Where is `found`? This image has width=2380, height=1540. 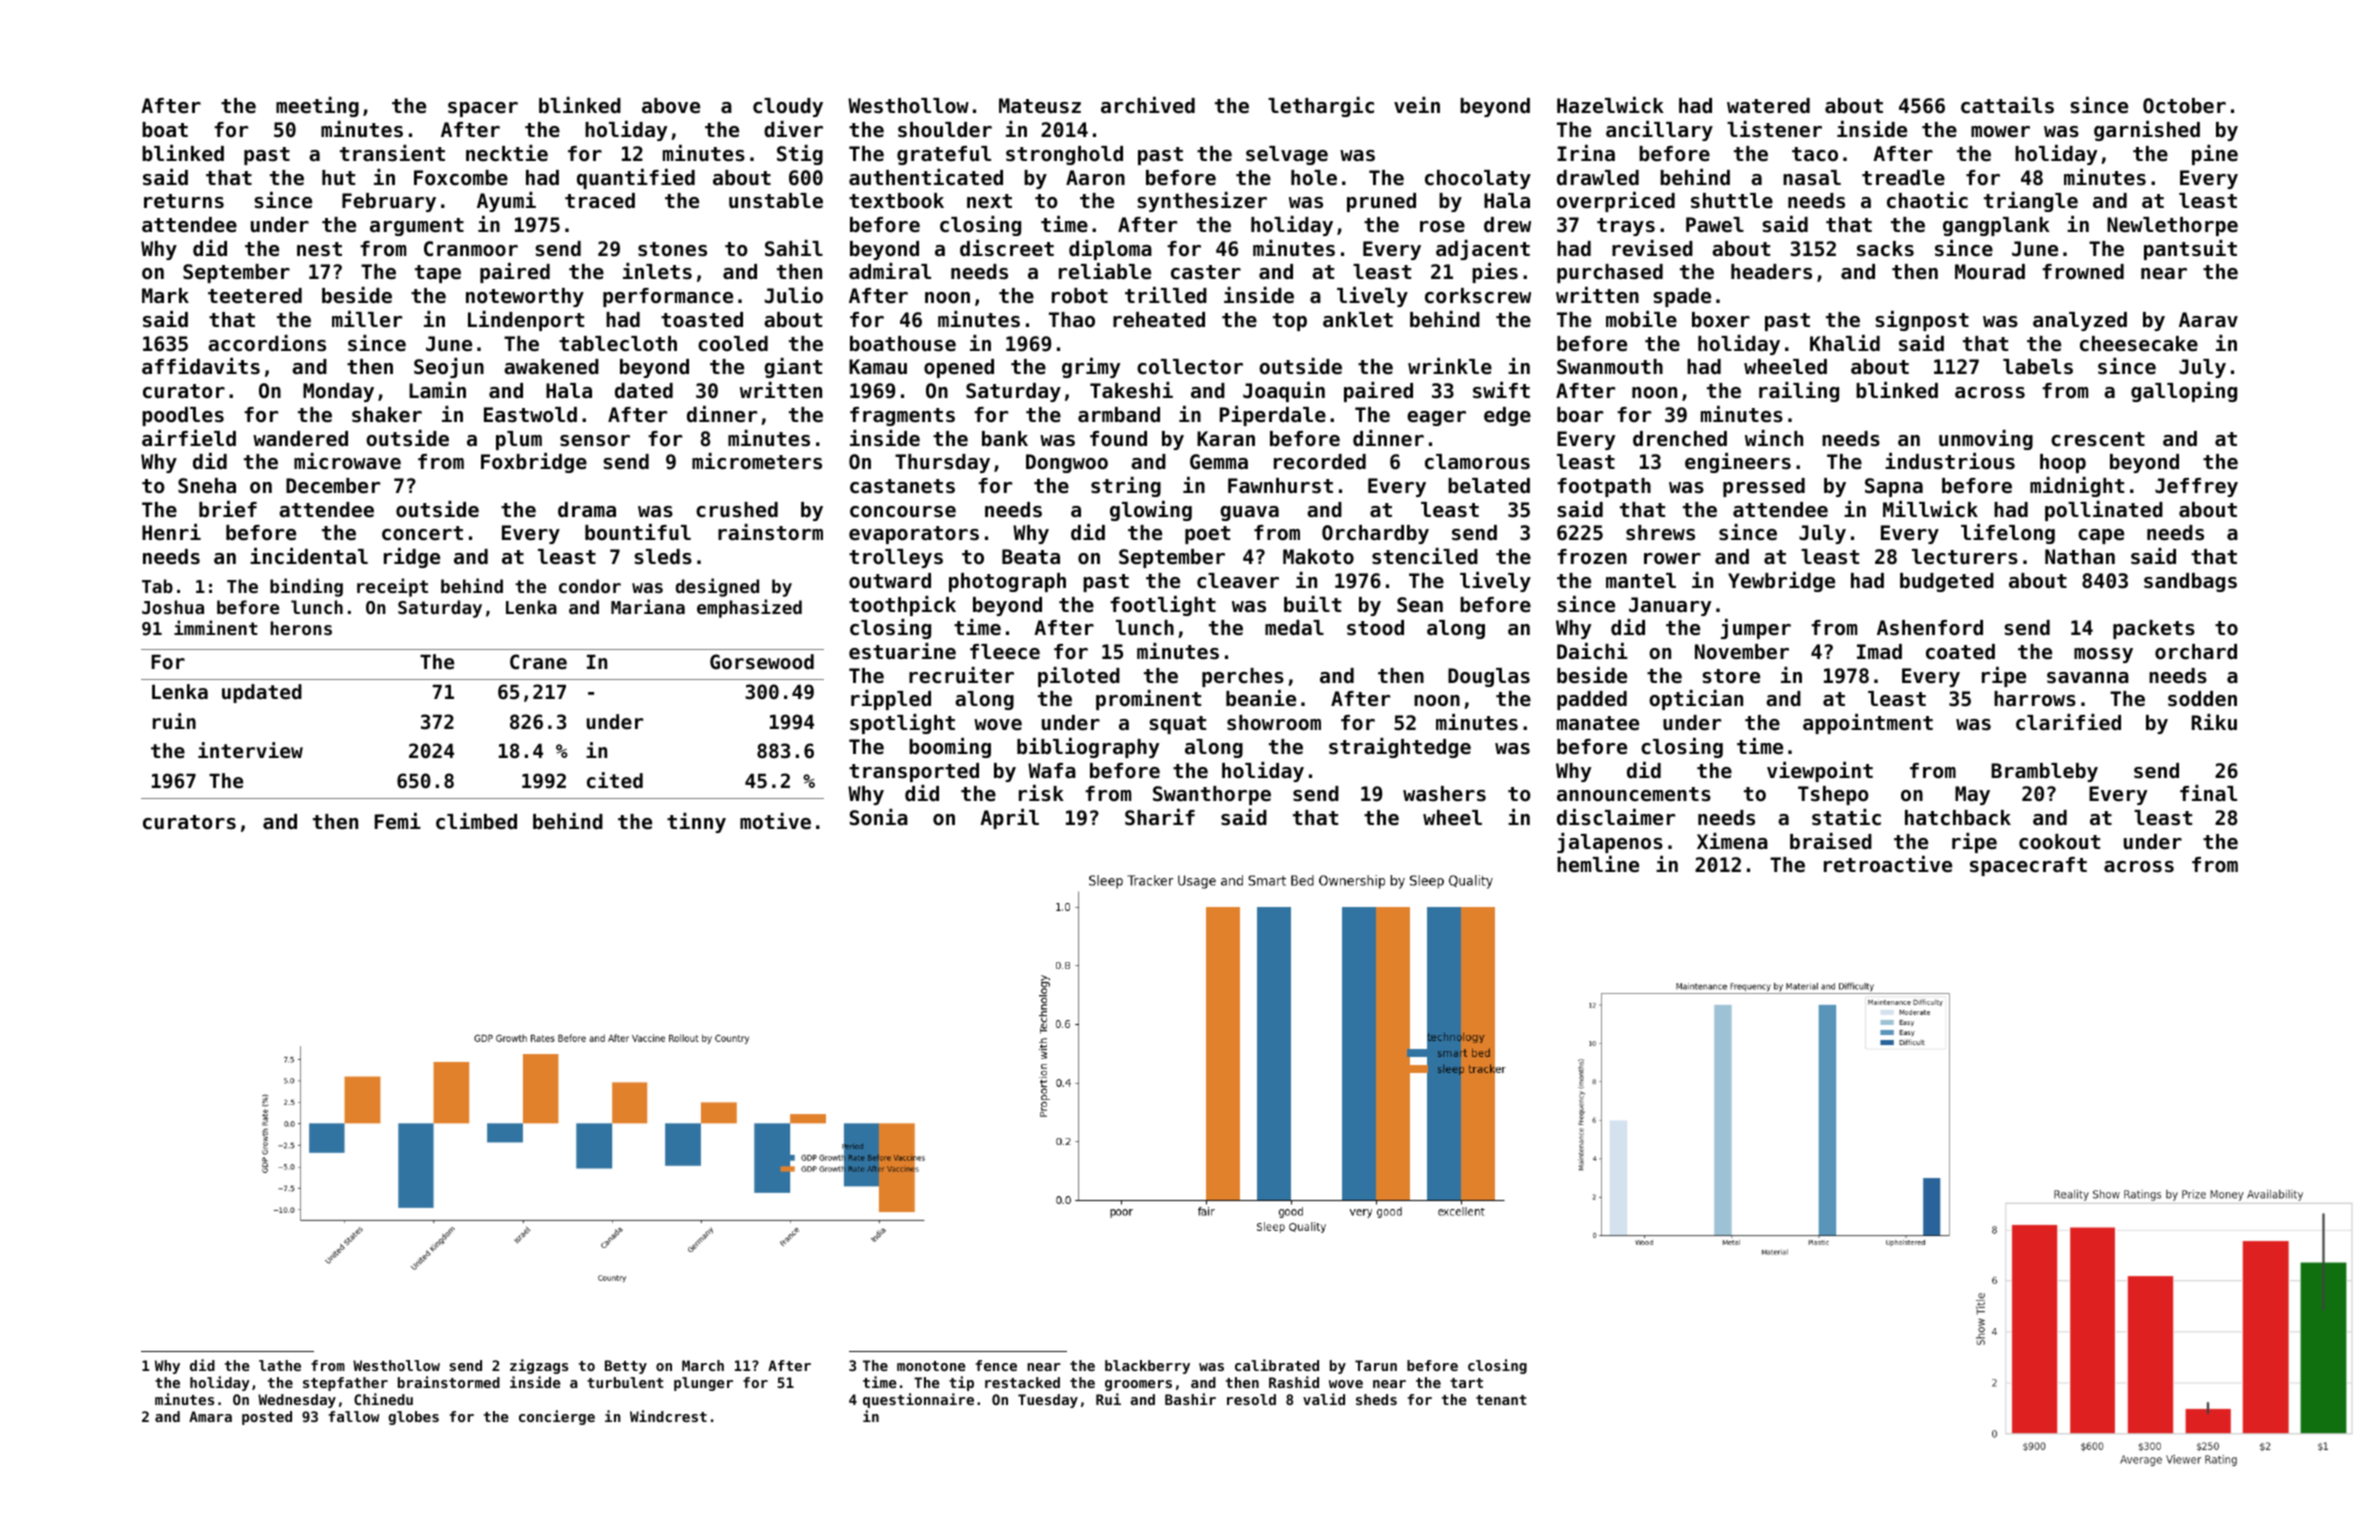
found is located at coordinates (1118, 439).
